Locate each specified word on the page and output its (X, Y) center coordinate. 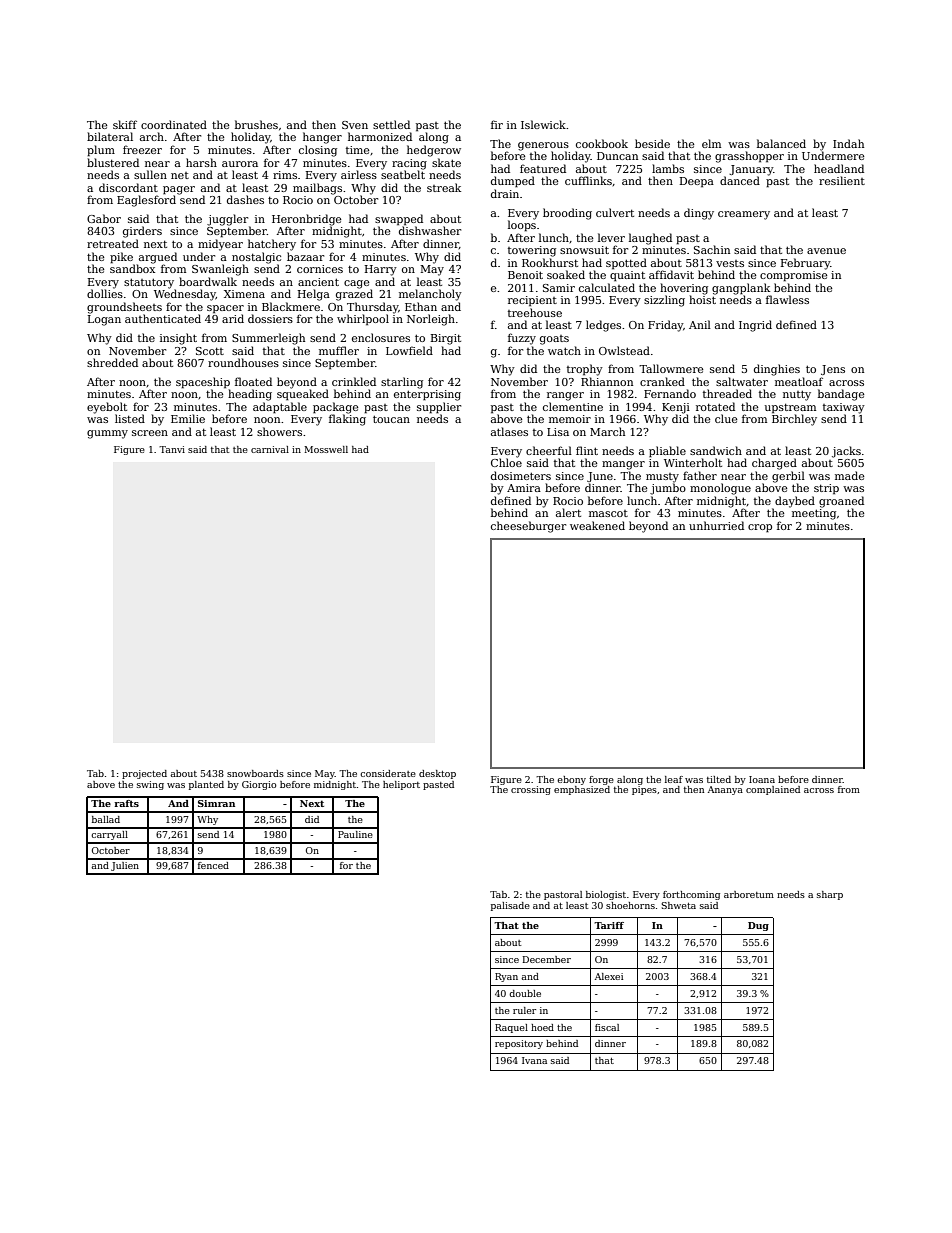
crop (760, 528)
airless (359, 174)
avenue (826, 251)
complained (773, 790)
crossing (531, 790)
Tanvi (172, 449)
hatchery (272, 245)
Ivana (534, 1060)
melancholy (430, 295)
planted (206, 785)
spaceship (203, 383)
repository (519, 1044)
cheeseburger (528, 527)
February (805, 264)
